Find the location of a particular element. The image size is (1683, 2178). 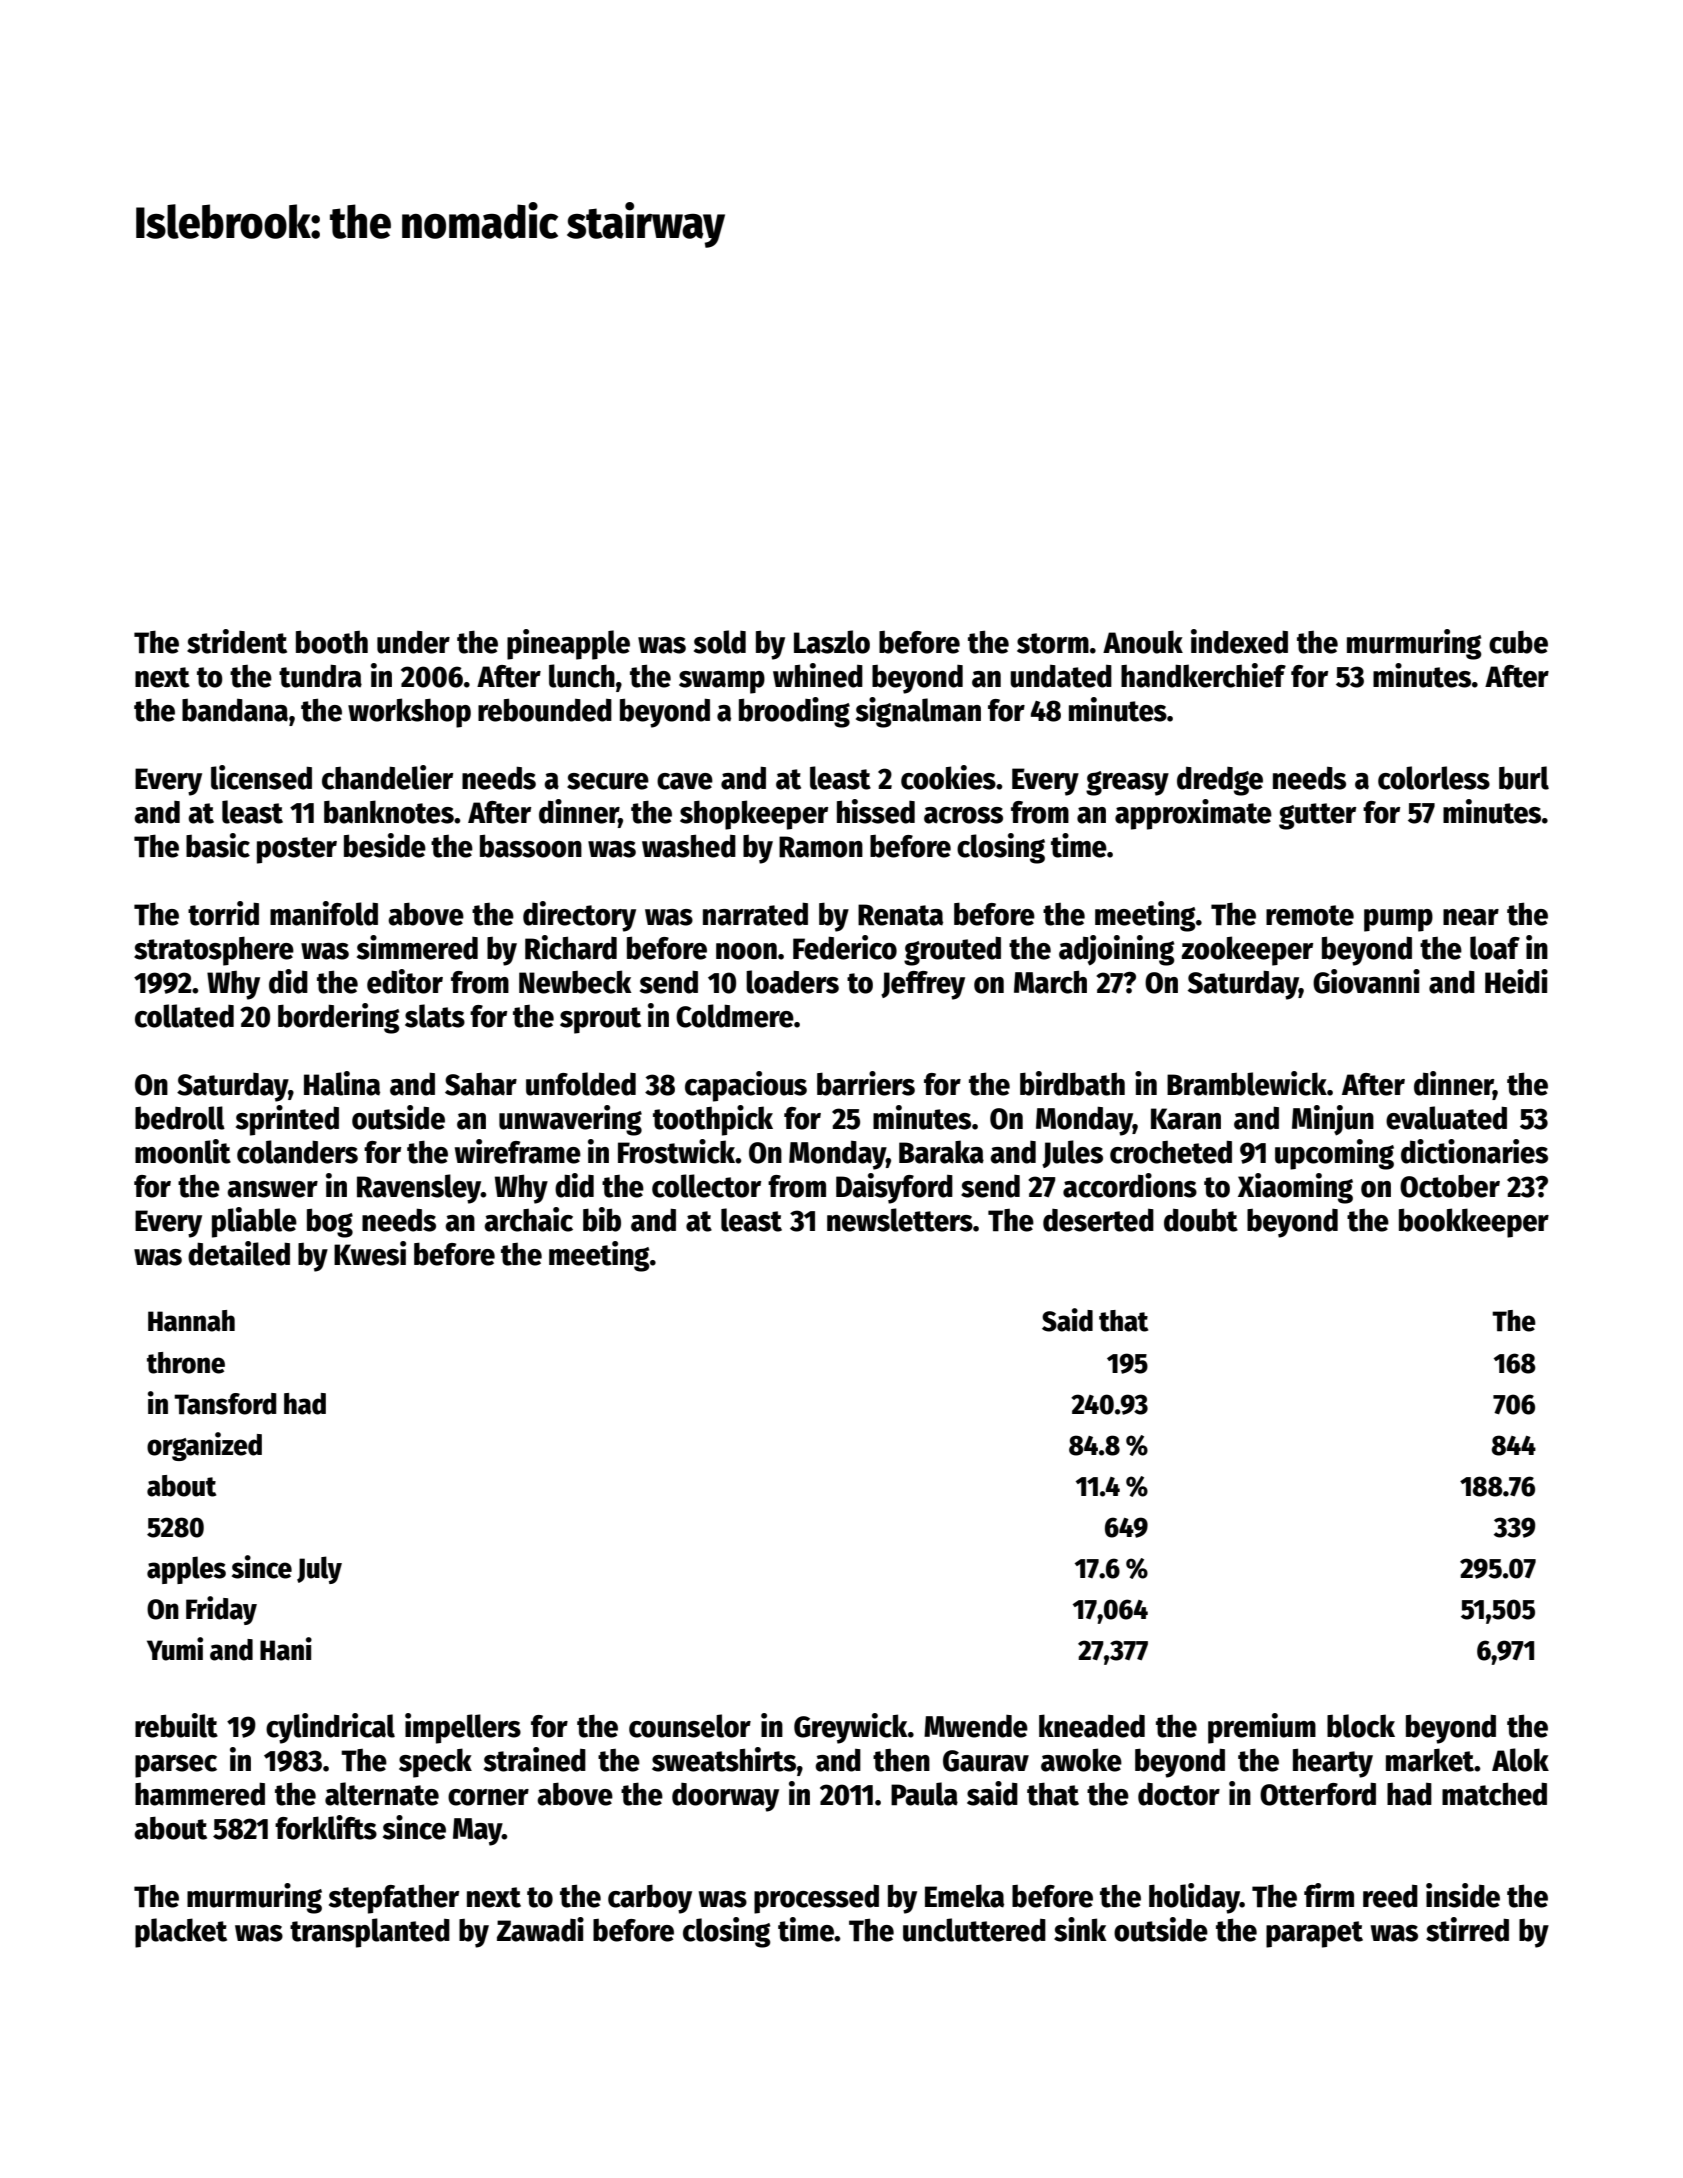

placket is located at coordinates (181, 1933).
